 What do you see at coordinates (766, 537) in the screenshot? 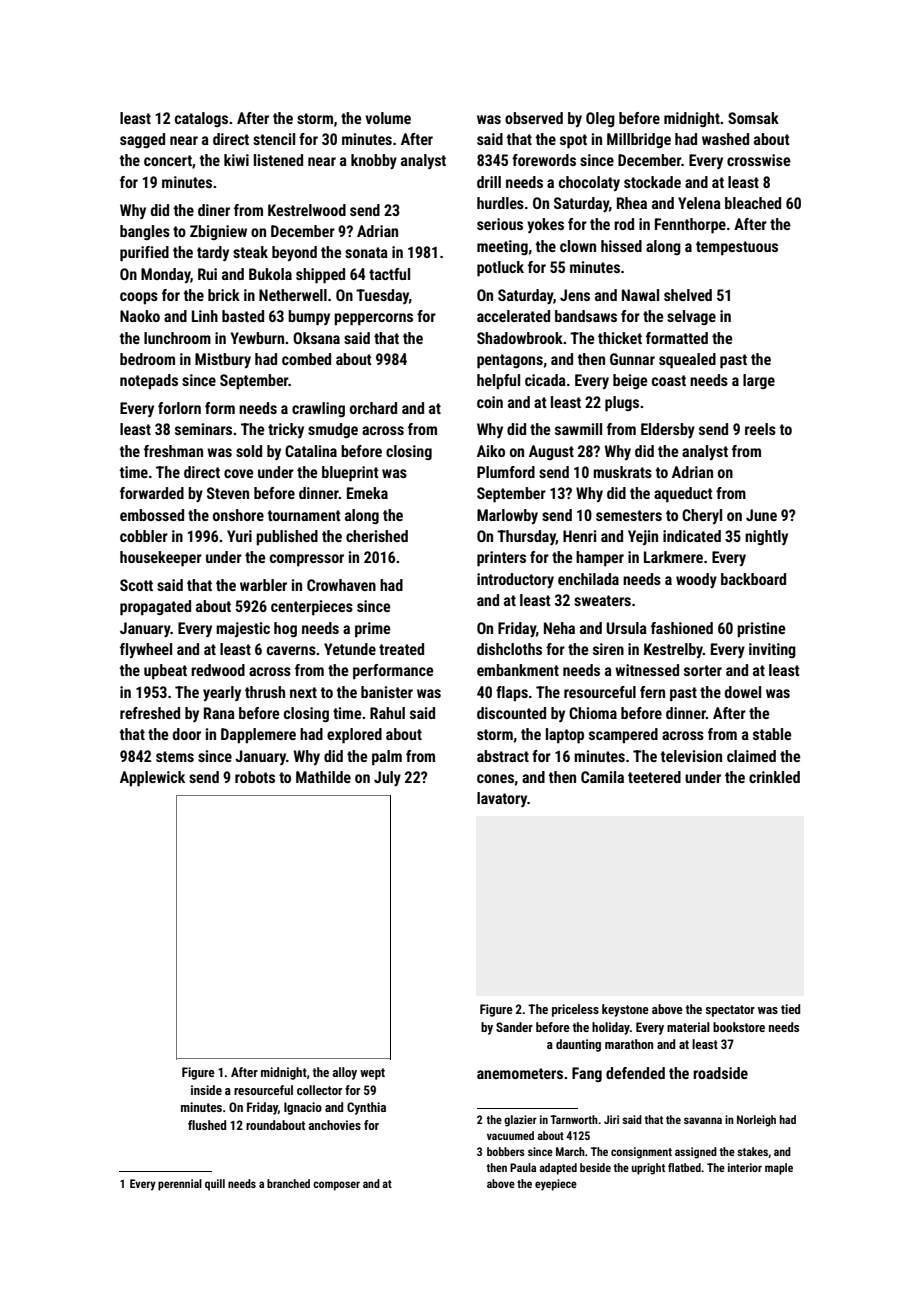
I see `nightly` at bounding box center [766, 537].
